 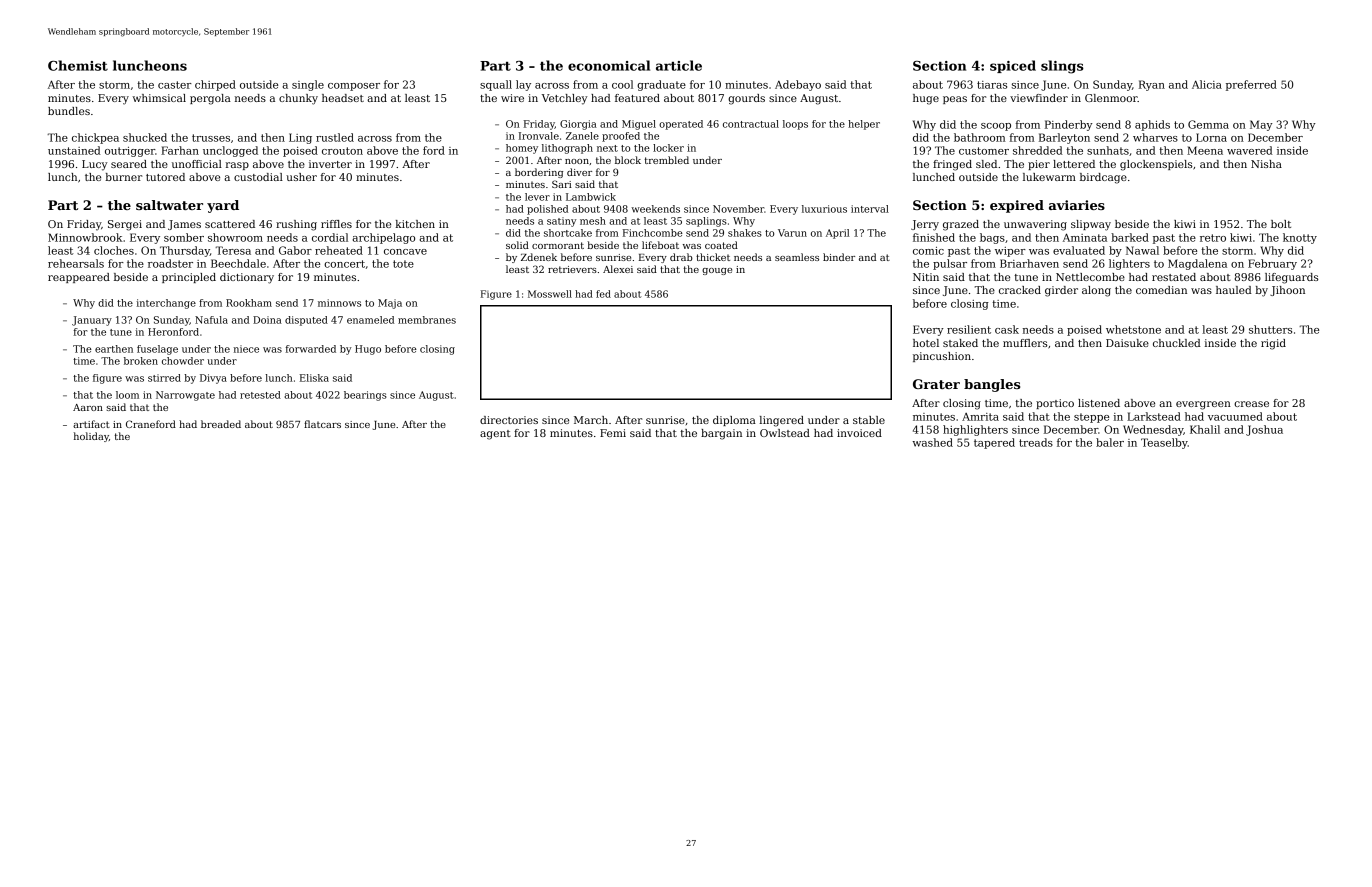 I want to click on Amrita, so click(x=980, y=417).
